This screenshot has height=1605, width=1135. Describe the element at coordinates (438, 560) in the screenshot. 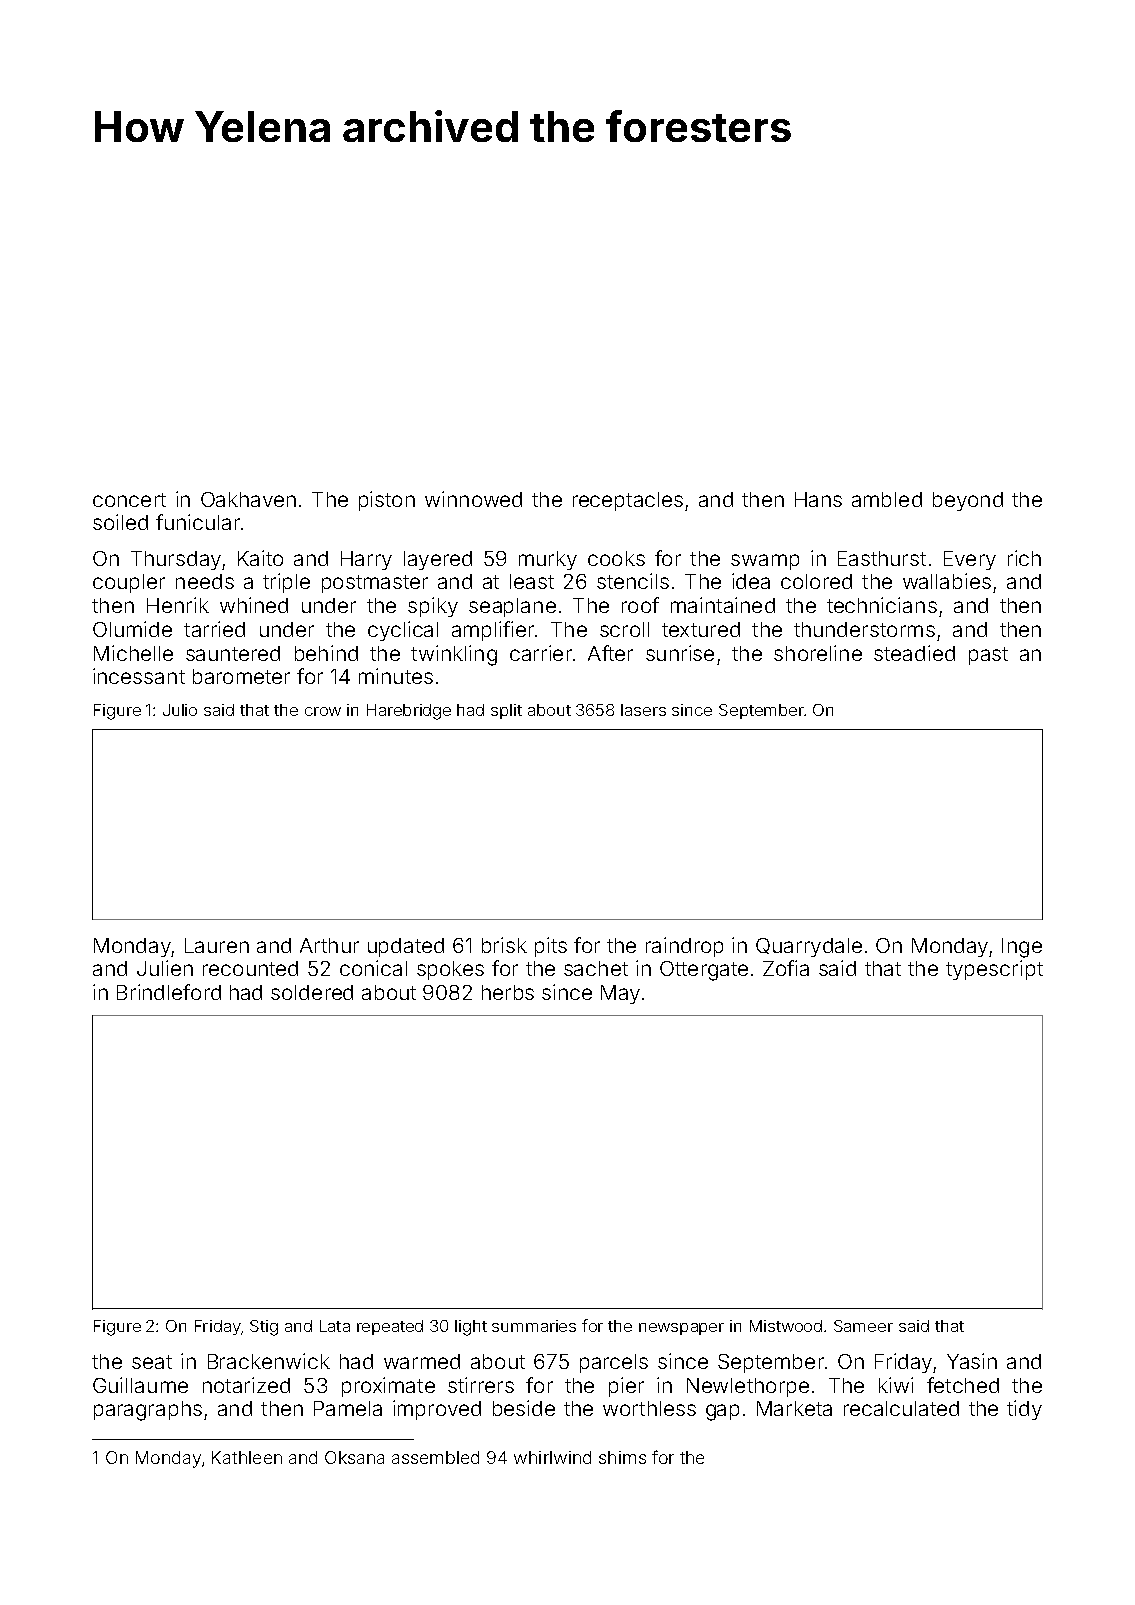

I see `layered` at that location.
